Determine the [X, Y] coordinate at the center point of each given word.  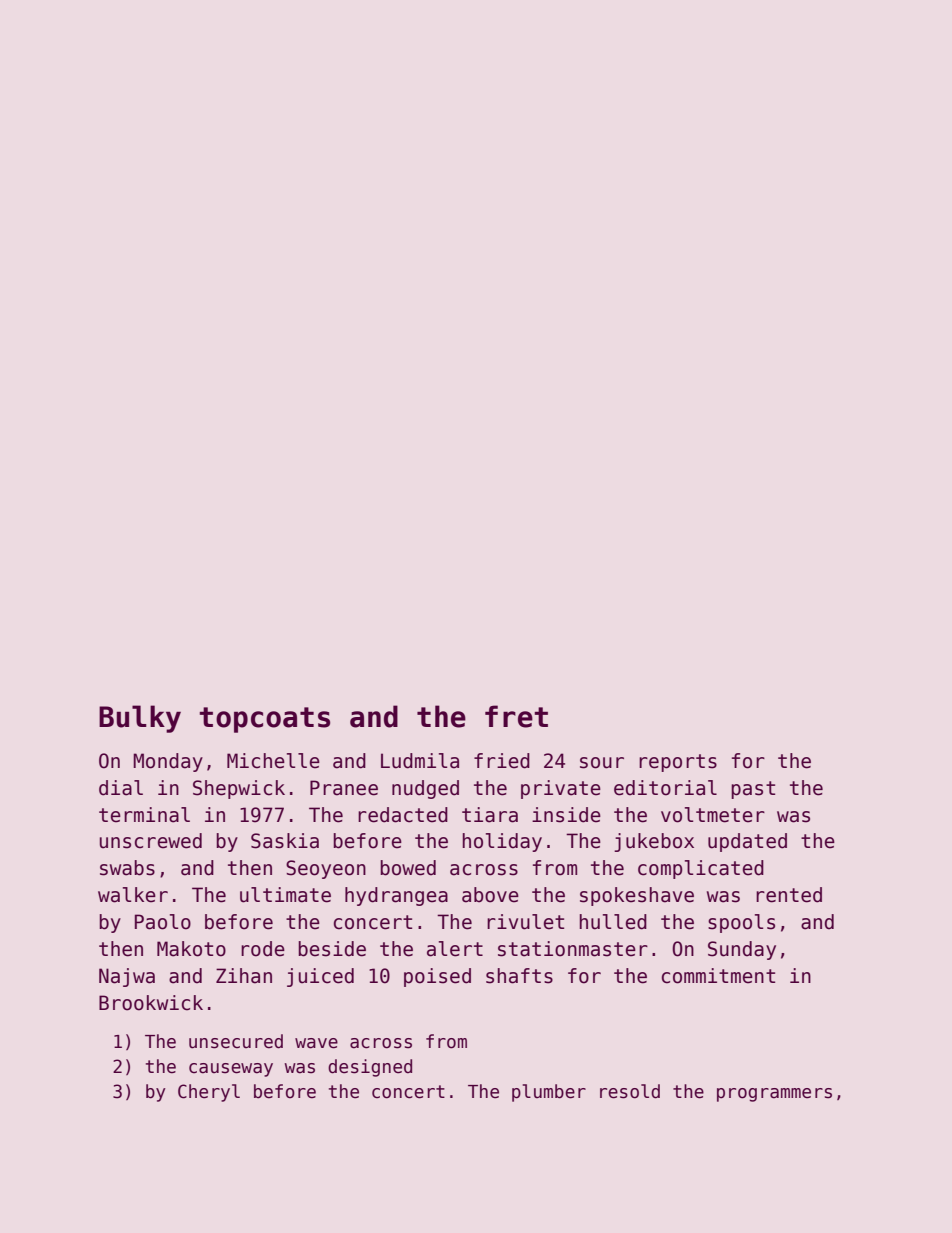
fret [516, 716]
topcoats [264, 720]
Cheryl [209, 1093]
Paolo [163, 922]
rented [789, 895]
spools [741, 923]
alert [455, 949]
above [490, 895]
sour [602, 763]
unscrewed [150, 841]
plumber [549, 1093]
